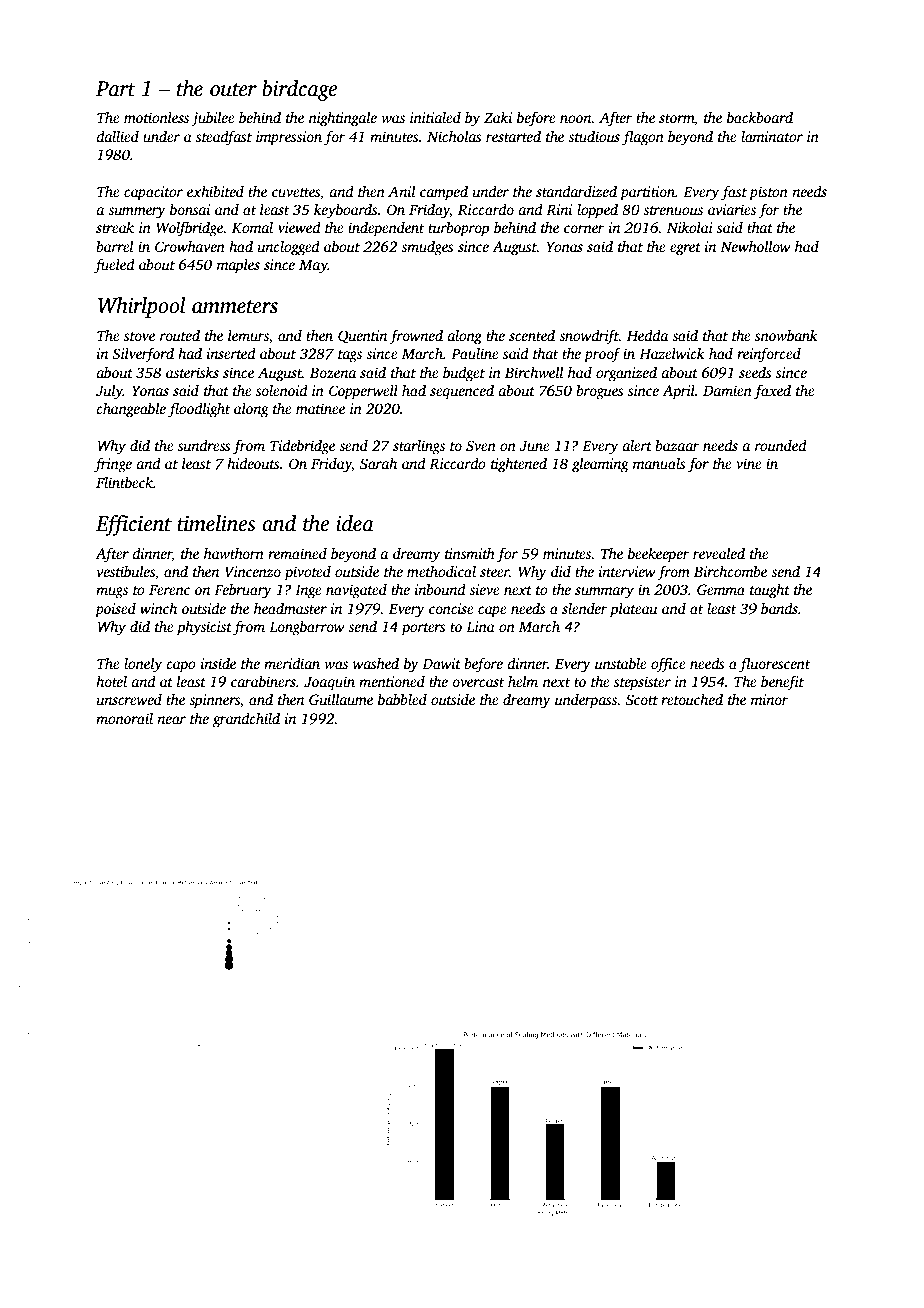 The width and height of the image is (924, 1308). Describe the element at coordinates (481, 445) in the image. I see `Sven` at that location.
